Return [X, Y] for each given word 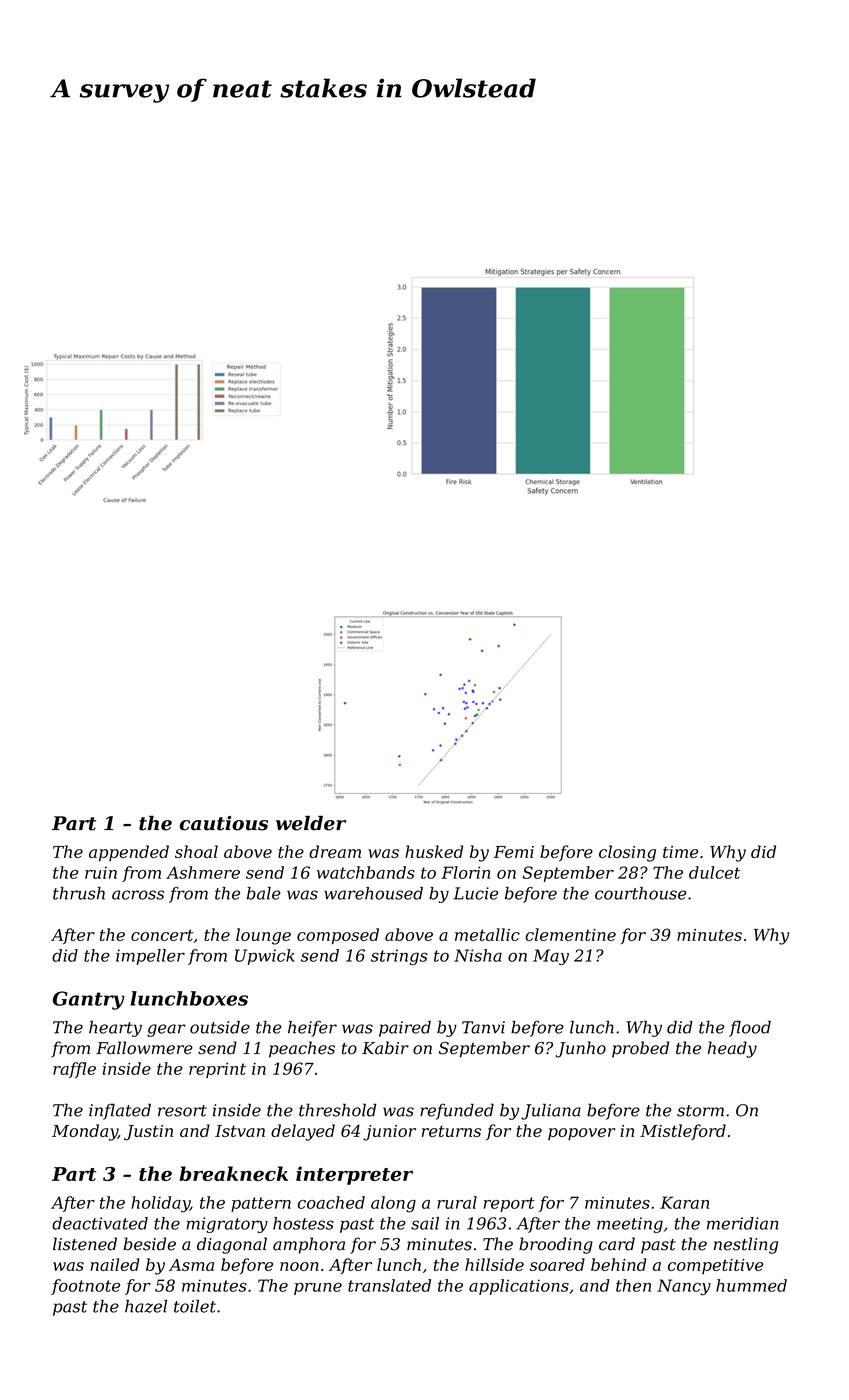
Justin [148, 1133]
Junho [581, 1049]
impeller [150, 957]
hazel [146, 1306]
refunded [457, 1111]
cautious [223, 823]
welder [311, 823]
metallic [487, 934]
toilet [195, 1306]
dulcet [714, 872]
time [680, 852]
